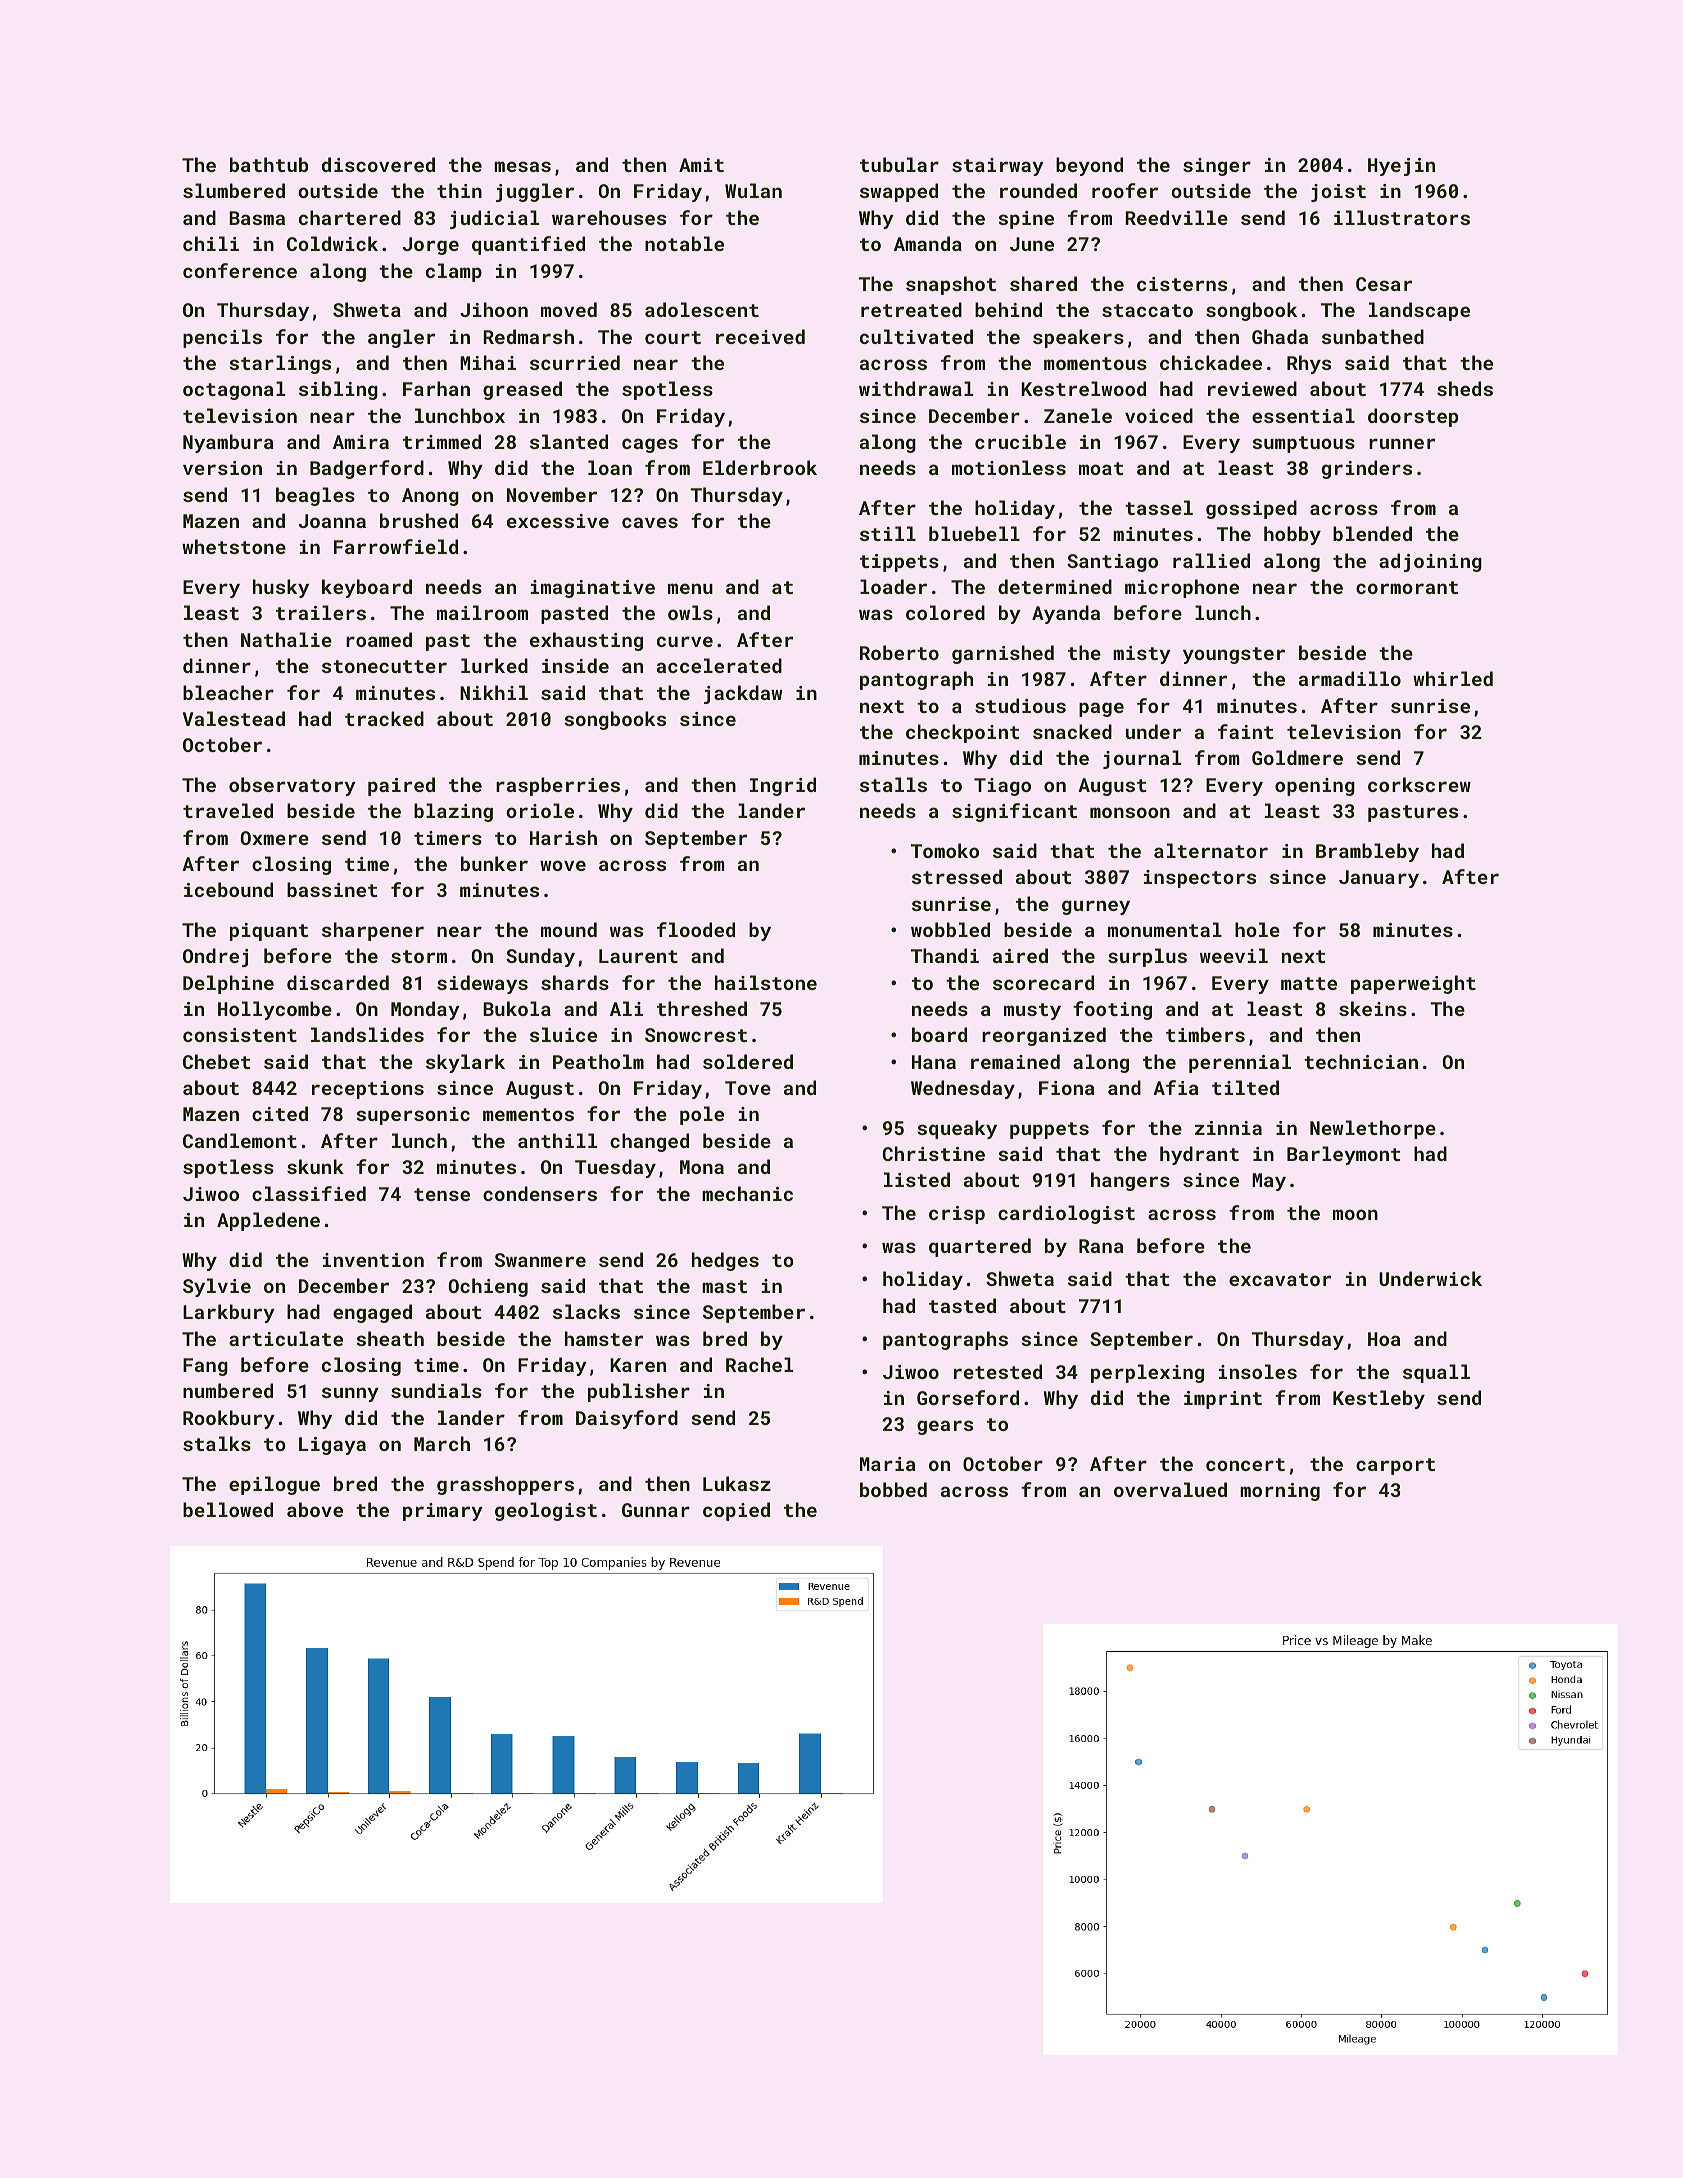 The width and height of the image is (1683, 2178). What do you see at coordinates (1072, 731) in the image?
I see `snacked` at bounding box center [1072, 731].
